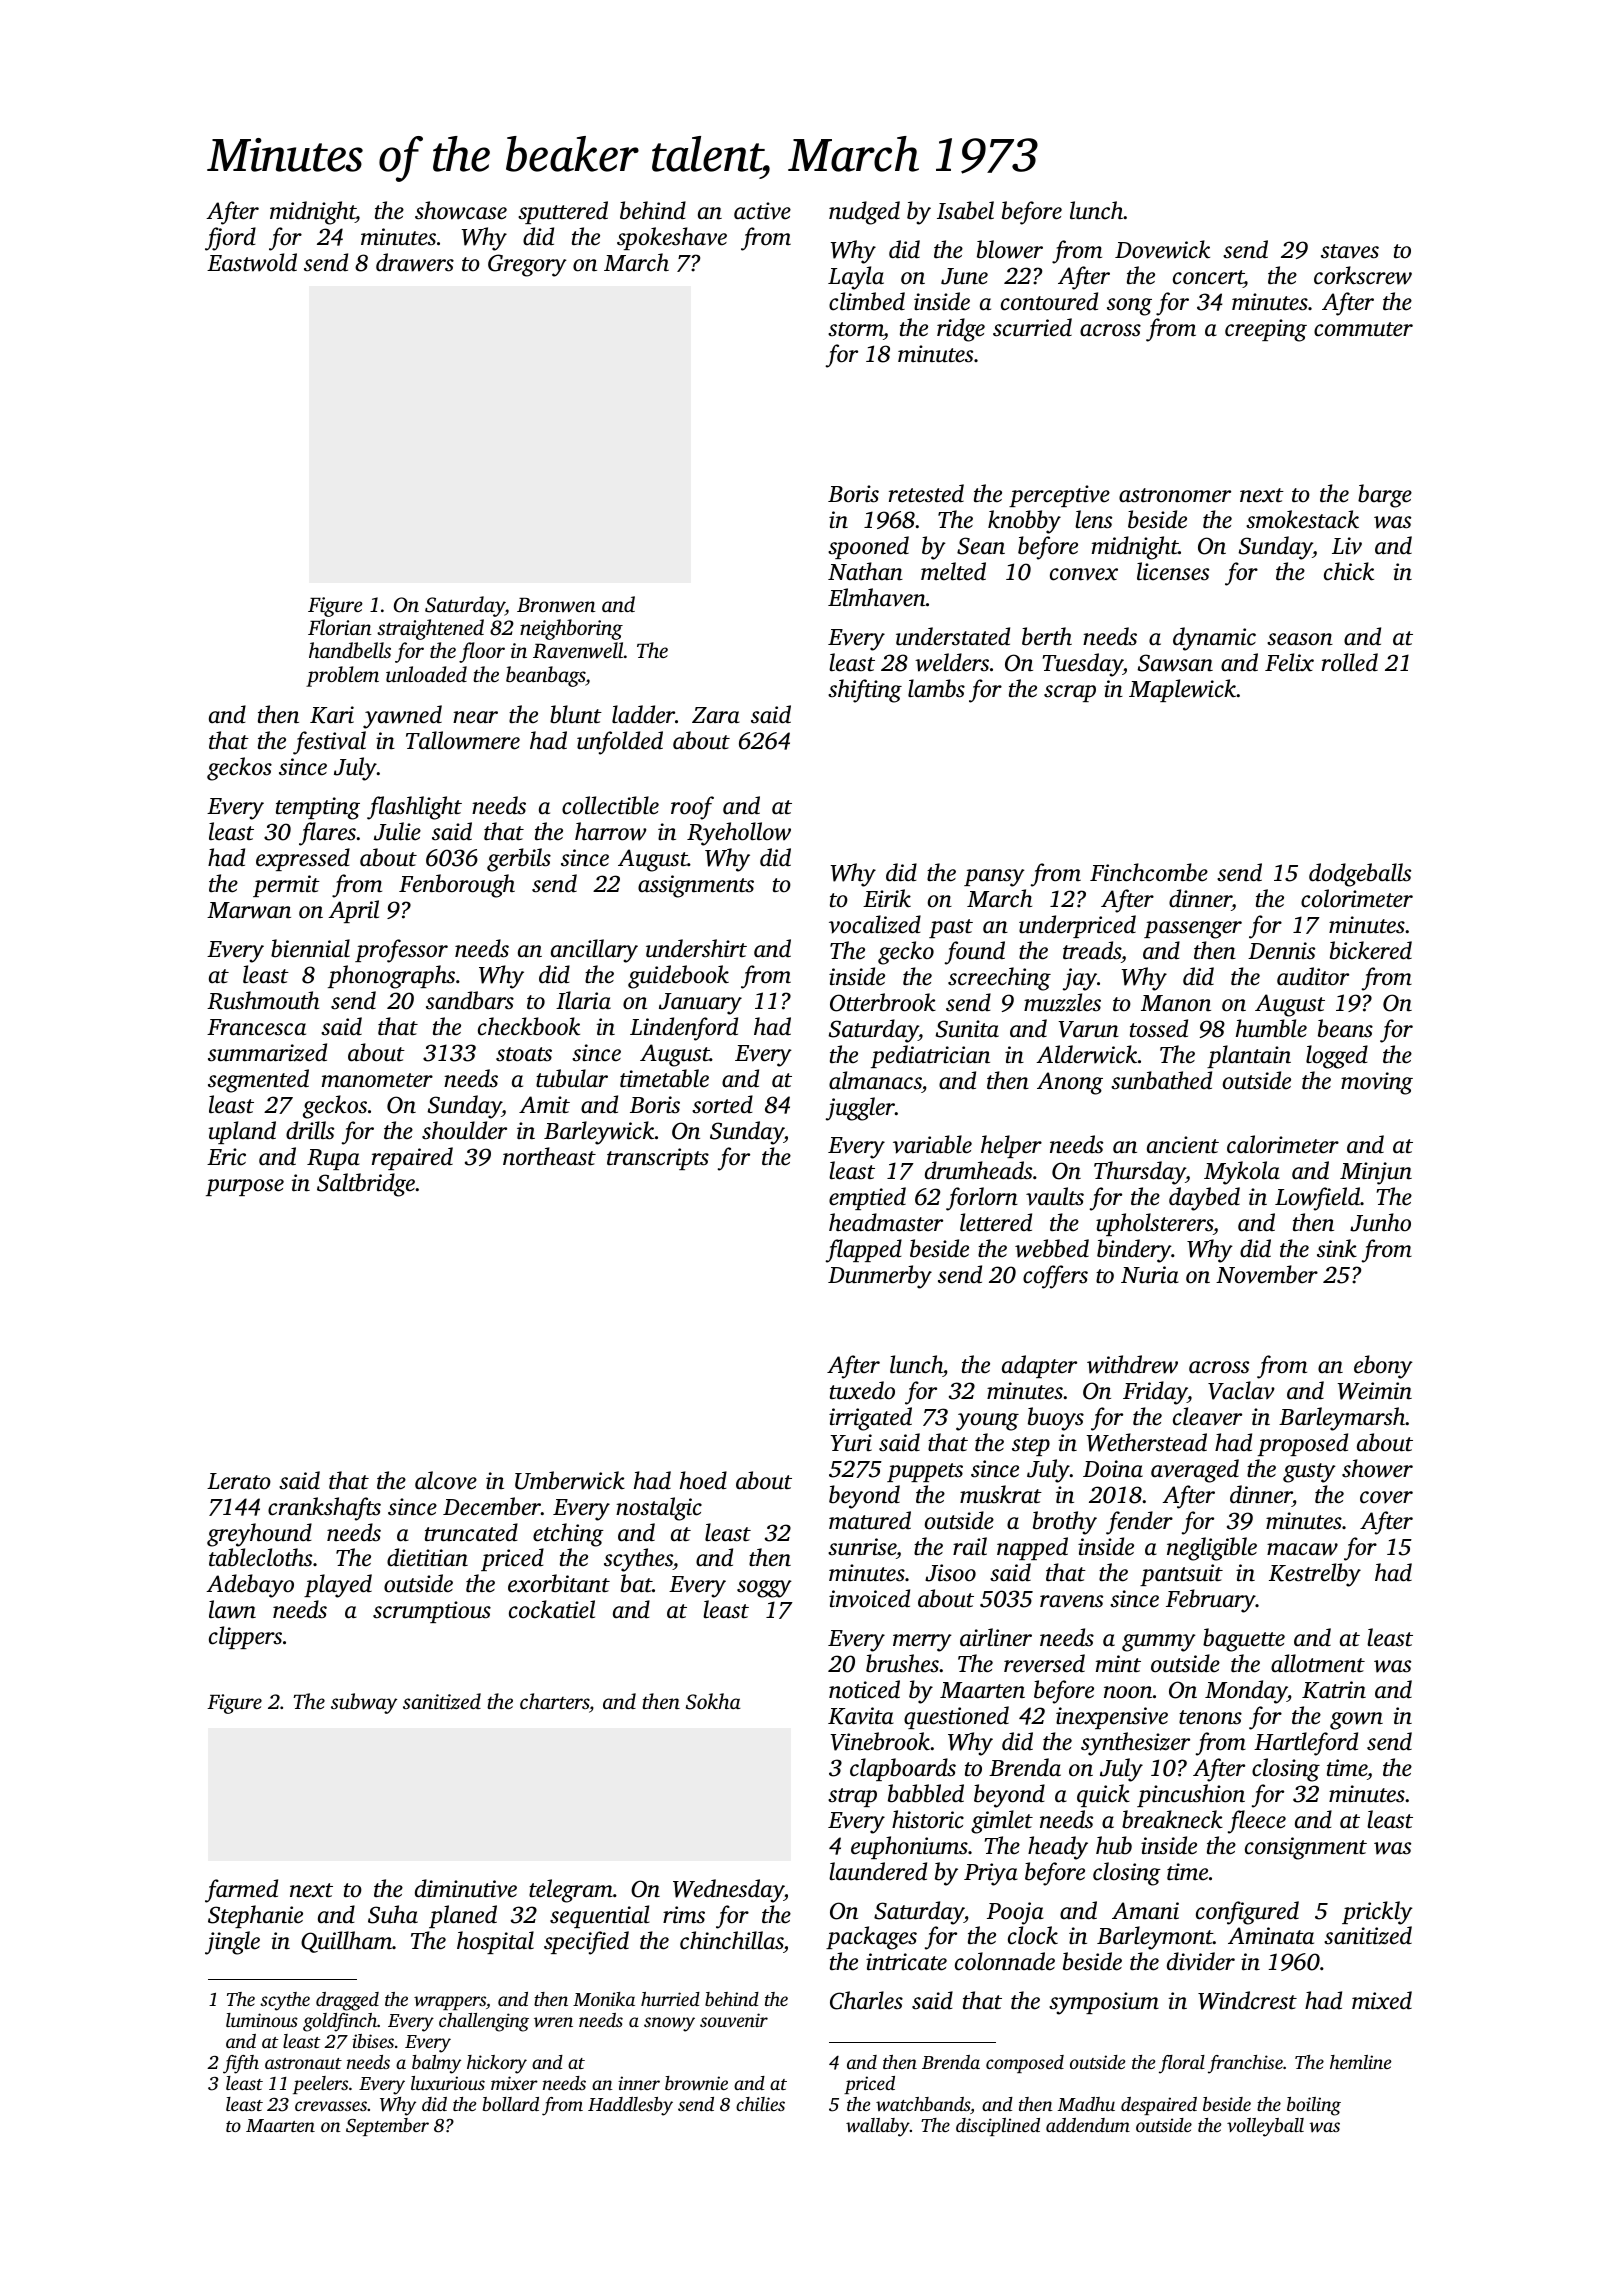  What do you see at coordinates (461, 210) in the page?
I see `showcase` at bounding box center [461, 210].
